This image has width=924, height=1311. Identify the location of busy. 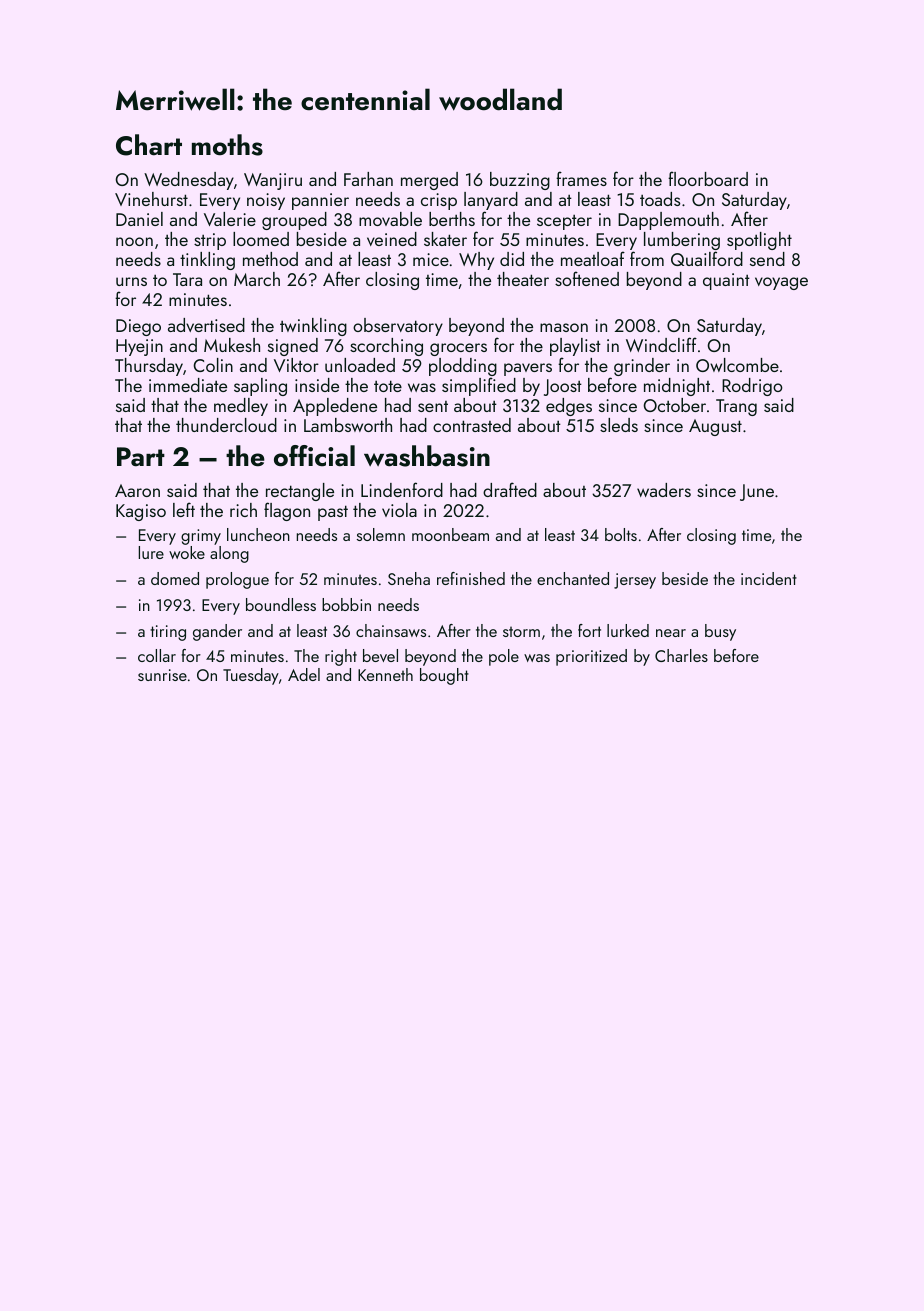
(720, 632).
